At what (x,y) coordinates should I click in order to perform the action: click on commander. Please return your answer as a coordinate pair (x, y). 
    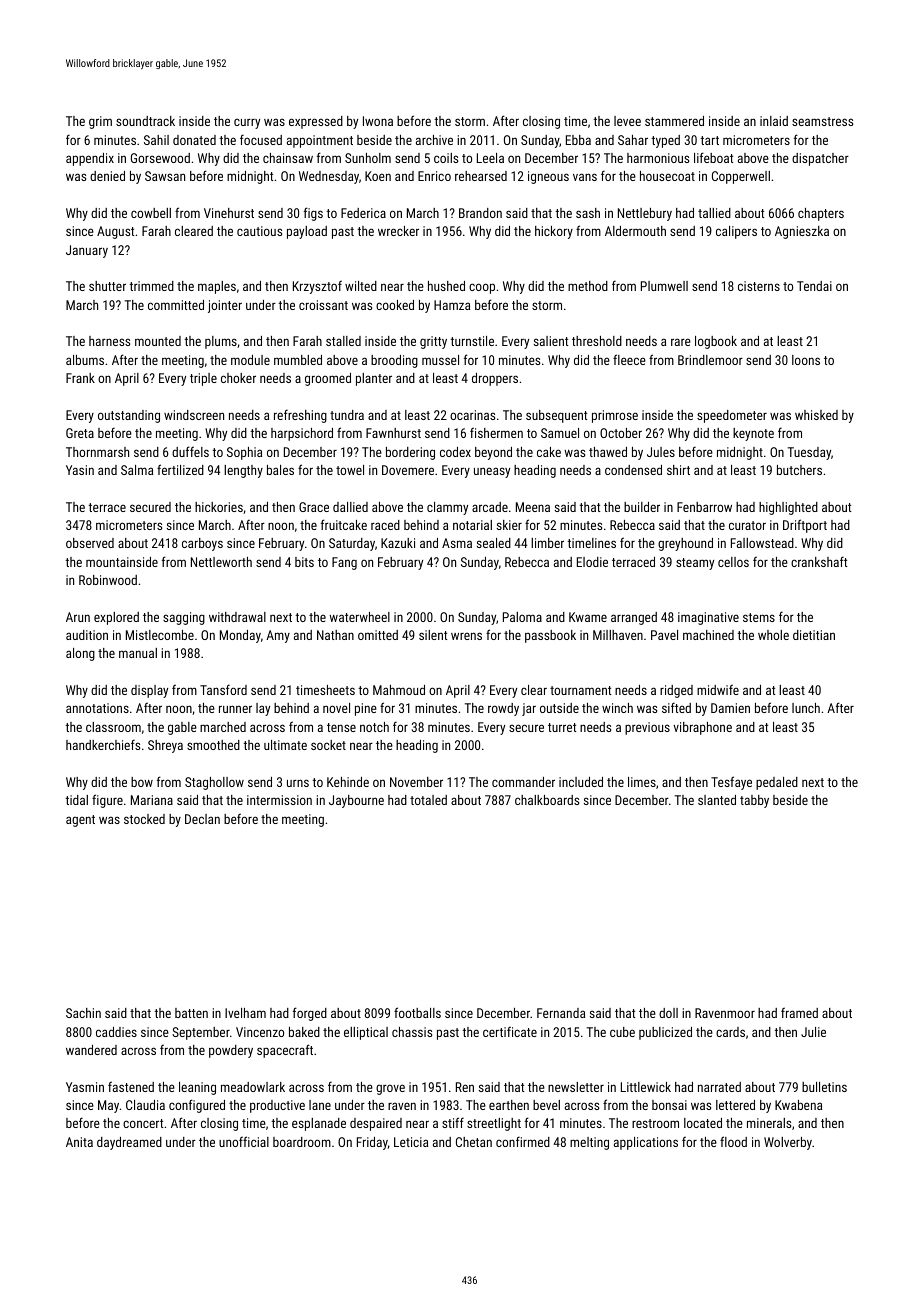
    Looking at the image, I should click on (523, 782).
